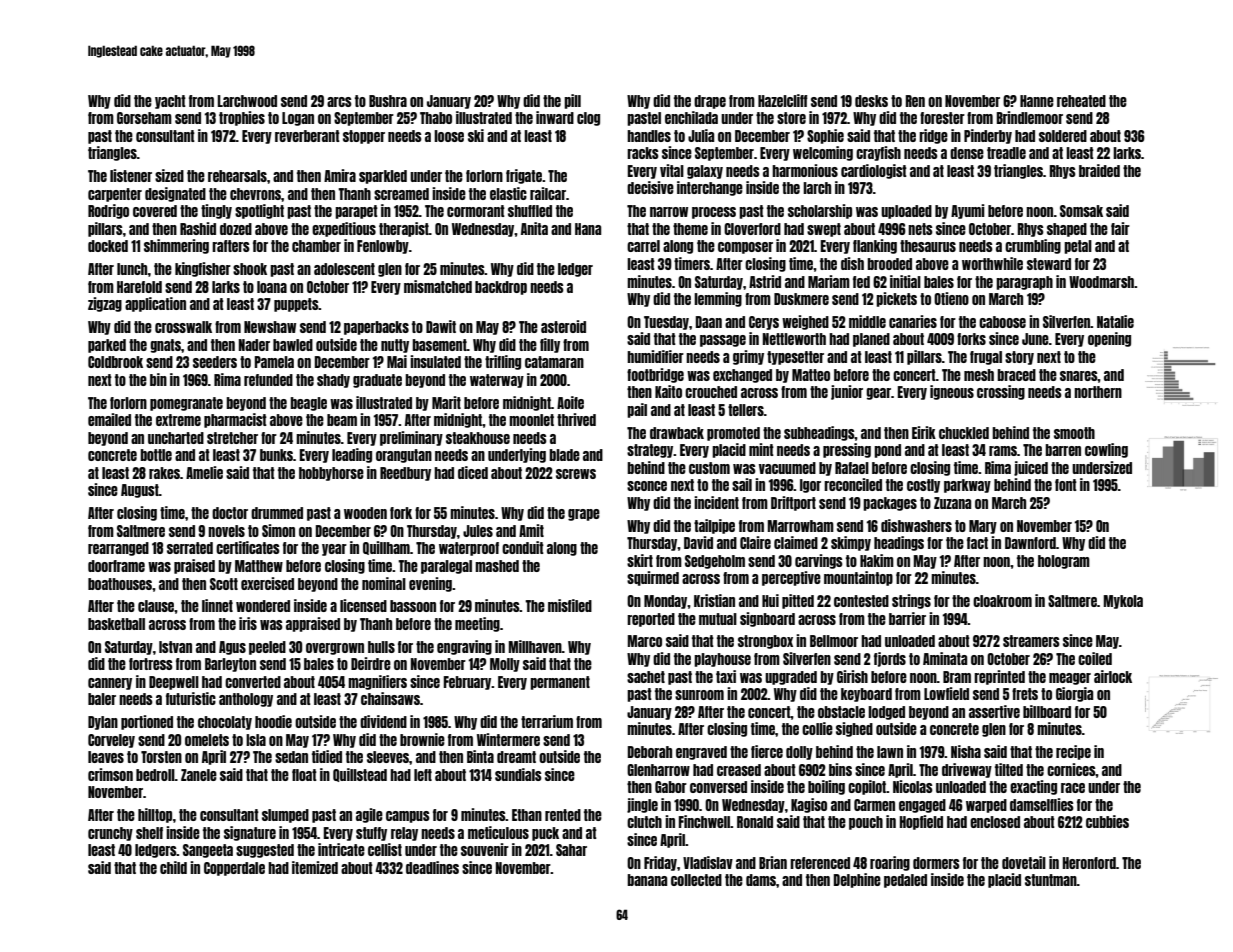 The height and width of the screenshot is (952, 1233). I want to click on Mary, so click(983, 527).
